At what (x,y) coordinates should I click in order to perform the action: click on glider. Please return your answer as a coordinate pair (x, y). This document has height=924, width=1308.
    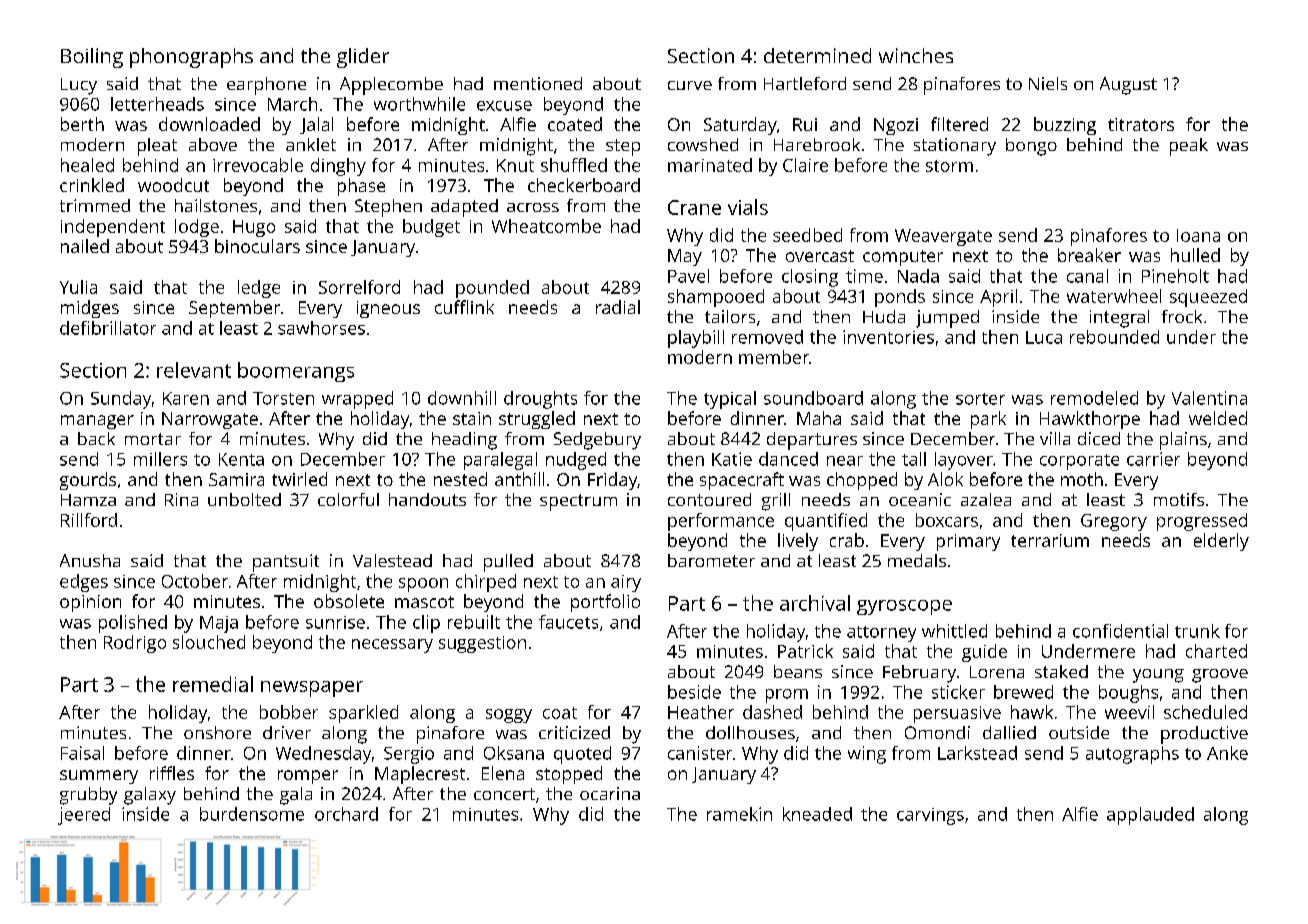
    Looking at the image, I should click on (363, 58).
